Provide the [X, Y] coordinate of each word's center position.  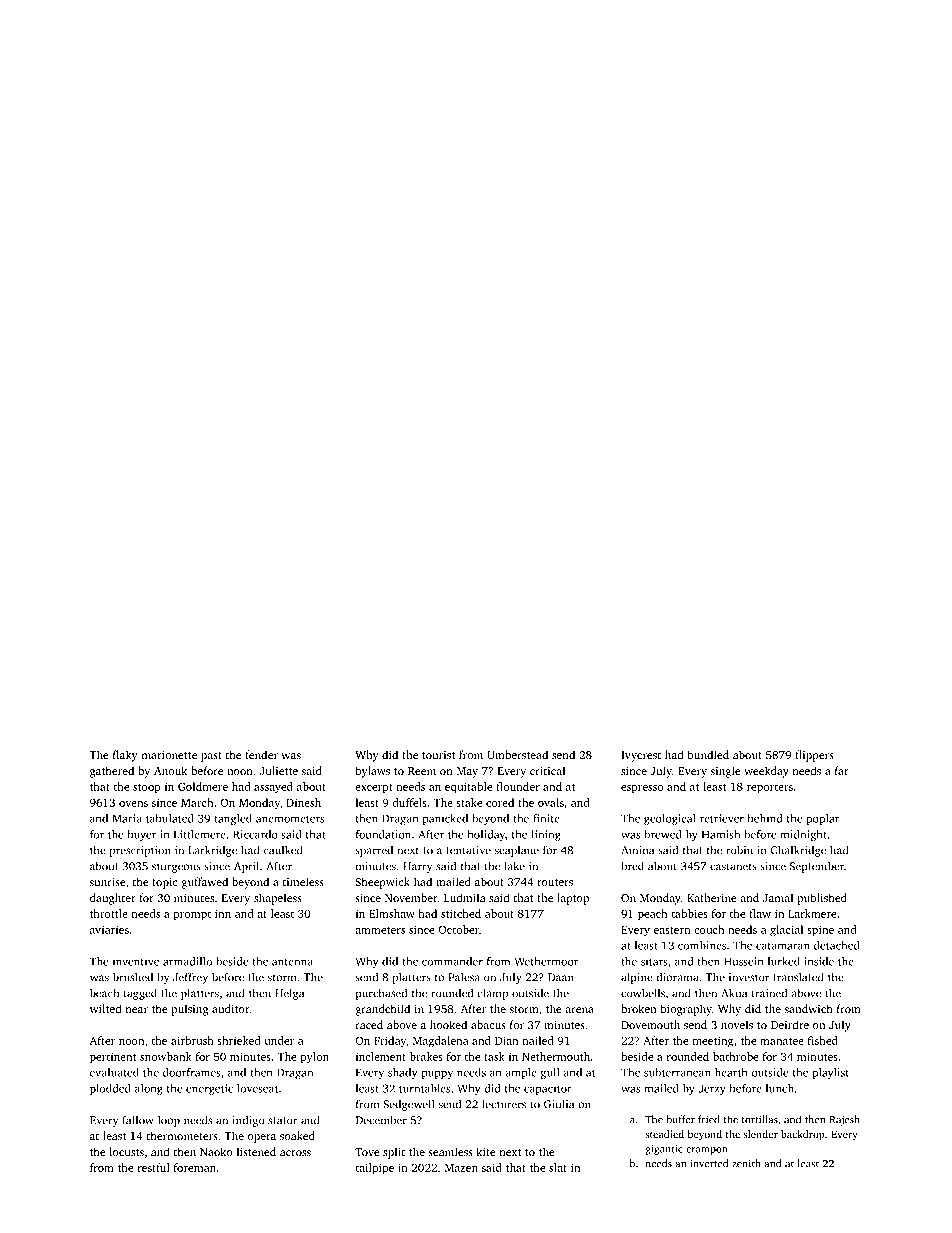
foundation [383, 834]
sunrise [108, 882]
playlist [830, 1073]
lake [514, 866]
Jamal [778, 897]
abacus [488, 1024]
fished [823, 1040]
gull [550, 1073]
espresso [642, 789]
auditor [231, 1008]
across [295, 1153]
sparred [374, 851]
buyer [141, 835]
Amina [637, 850]
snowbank [166, 1056]
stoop [147, 789]
